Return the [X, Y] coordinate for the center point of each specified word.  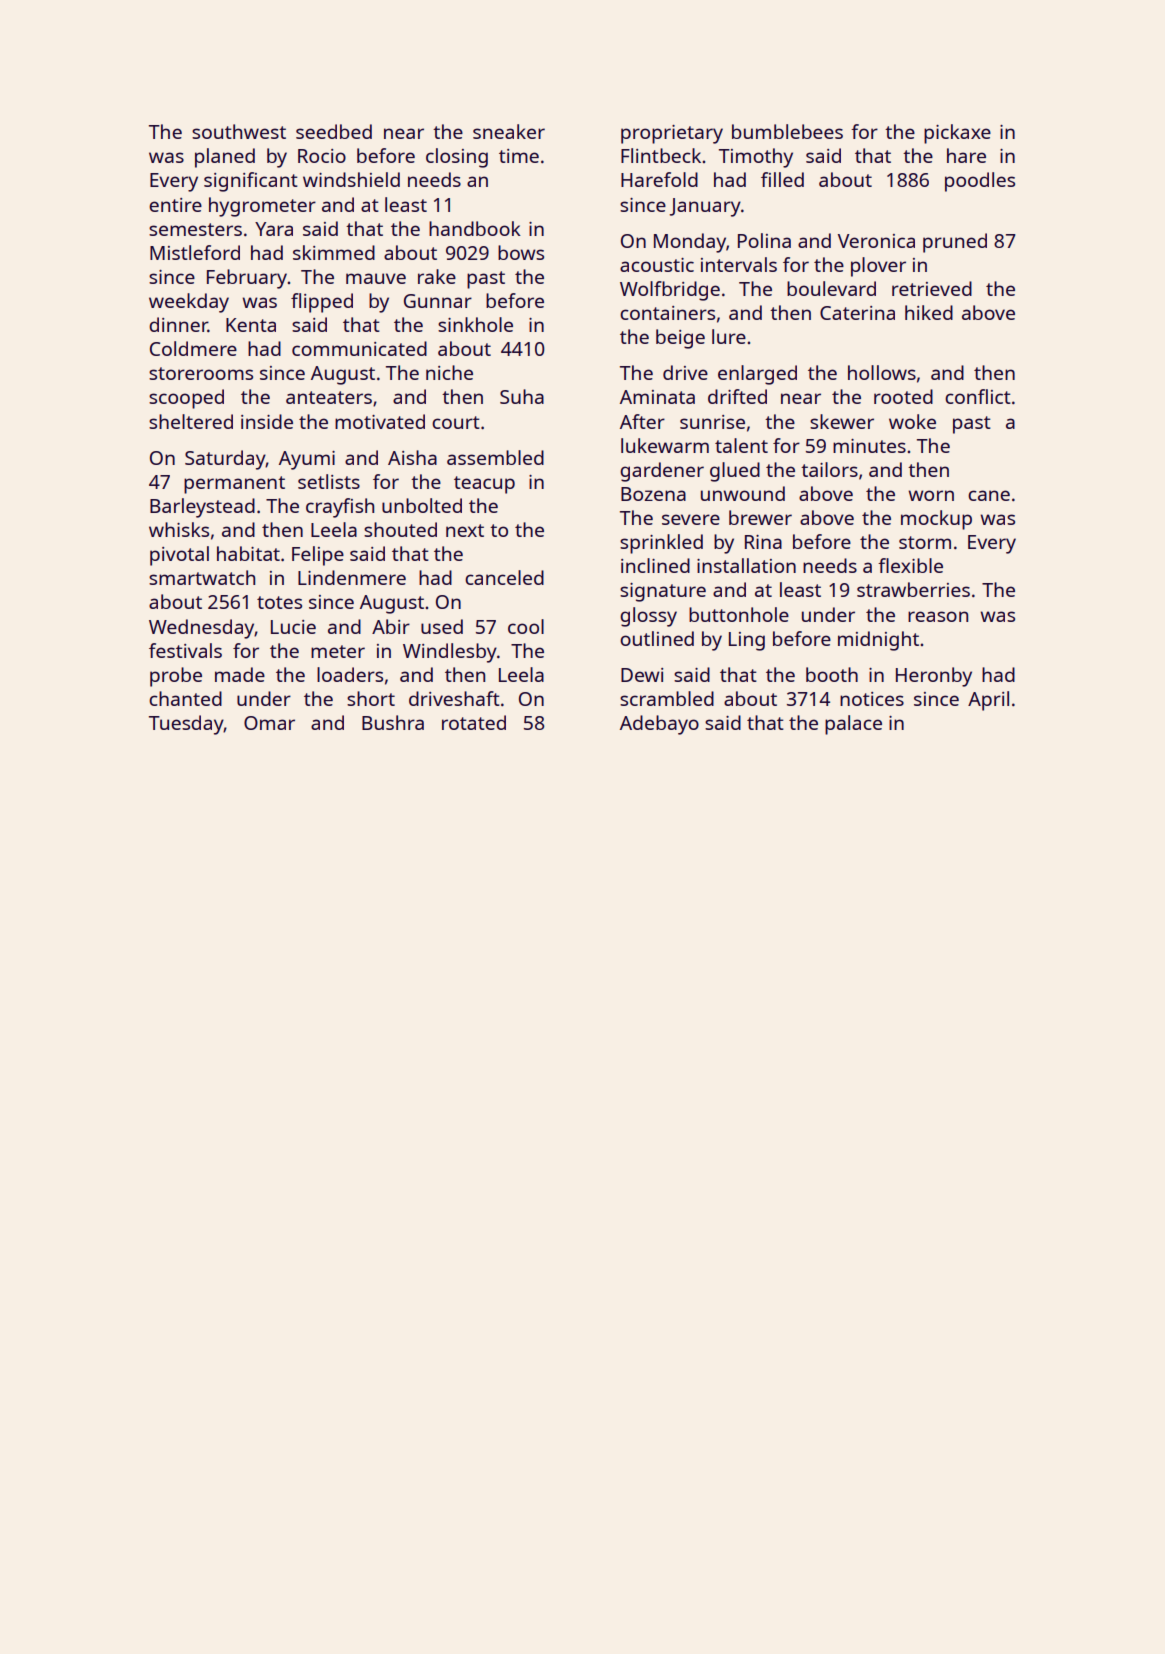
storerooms [201, 373]
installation [746, 565]
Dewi [642, 675]
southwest [239, 131]
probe [176, 677]
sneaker [509, 131]
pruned [955, 243]
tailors [829, 469]
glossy [648, 617]
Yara [274, 229]
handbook [475, 228]
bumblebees [787, 131]
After [642, 421]
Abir [391, 626]
